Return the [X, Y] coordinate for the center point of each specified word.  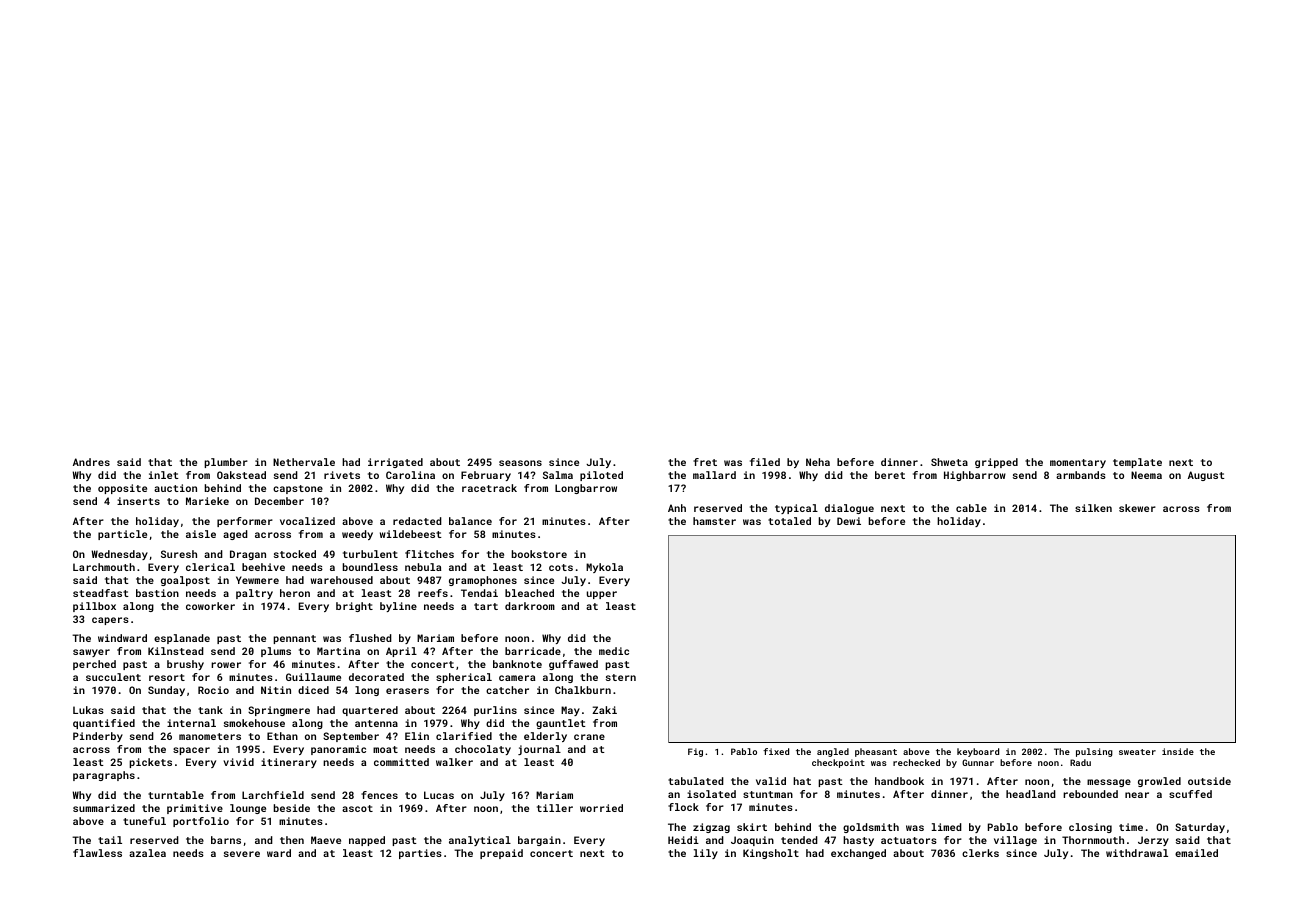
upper [602, 595]
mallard [714, 475]
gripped [996, 463]
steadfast [101, 593]
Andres [91, 462]
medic [614, 651]
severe [242, 854]
